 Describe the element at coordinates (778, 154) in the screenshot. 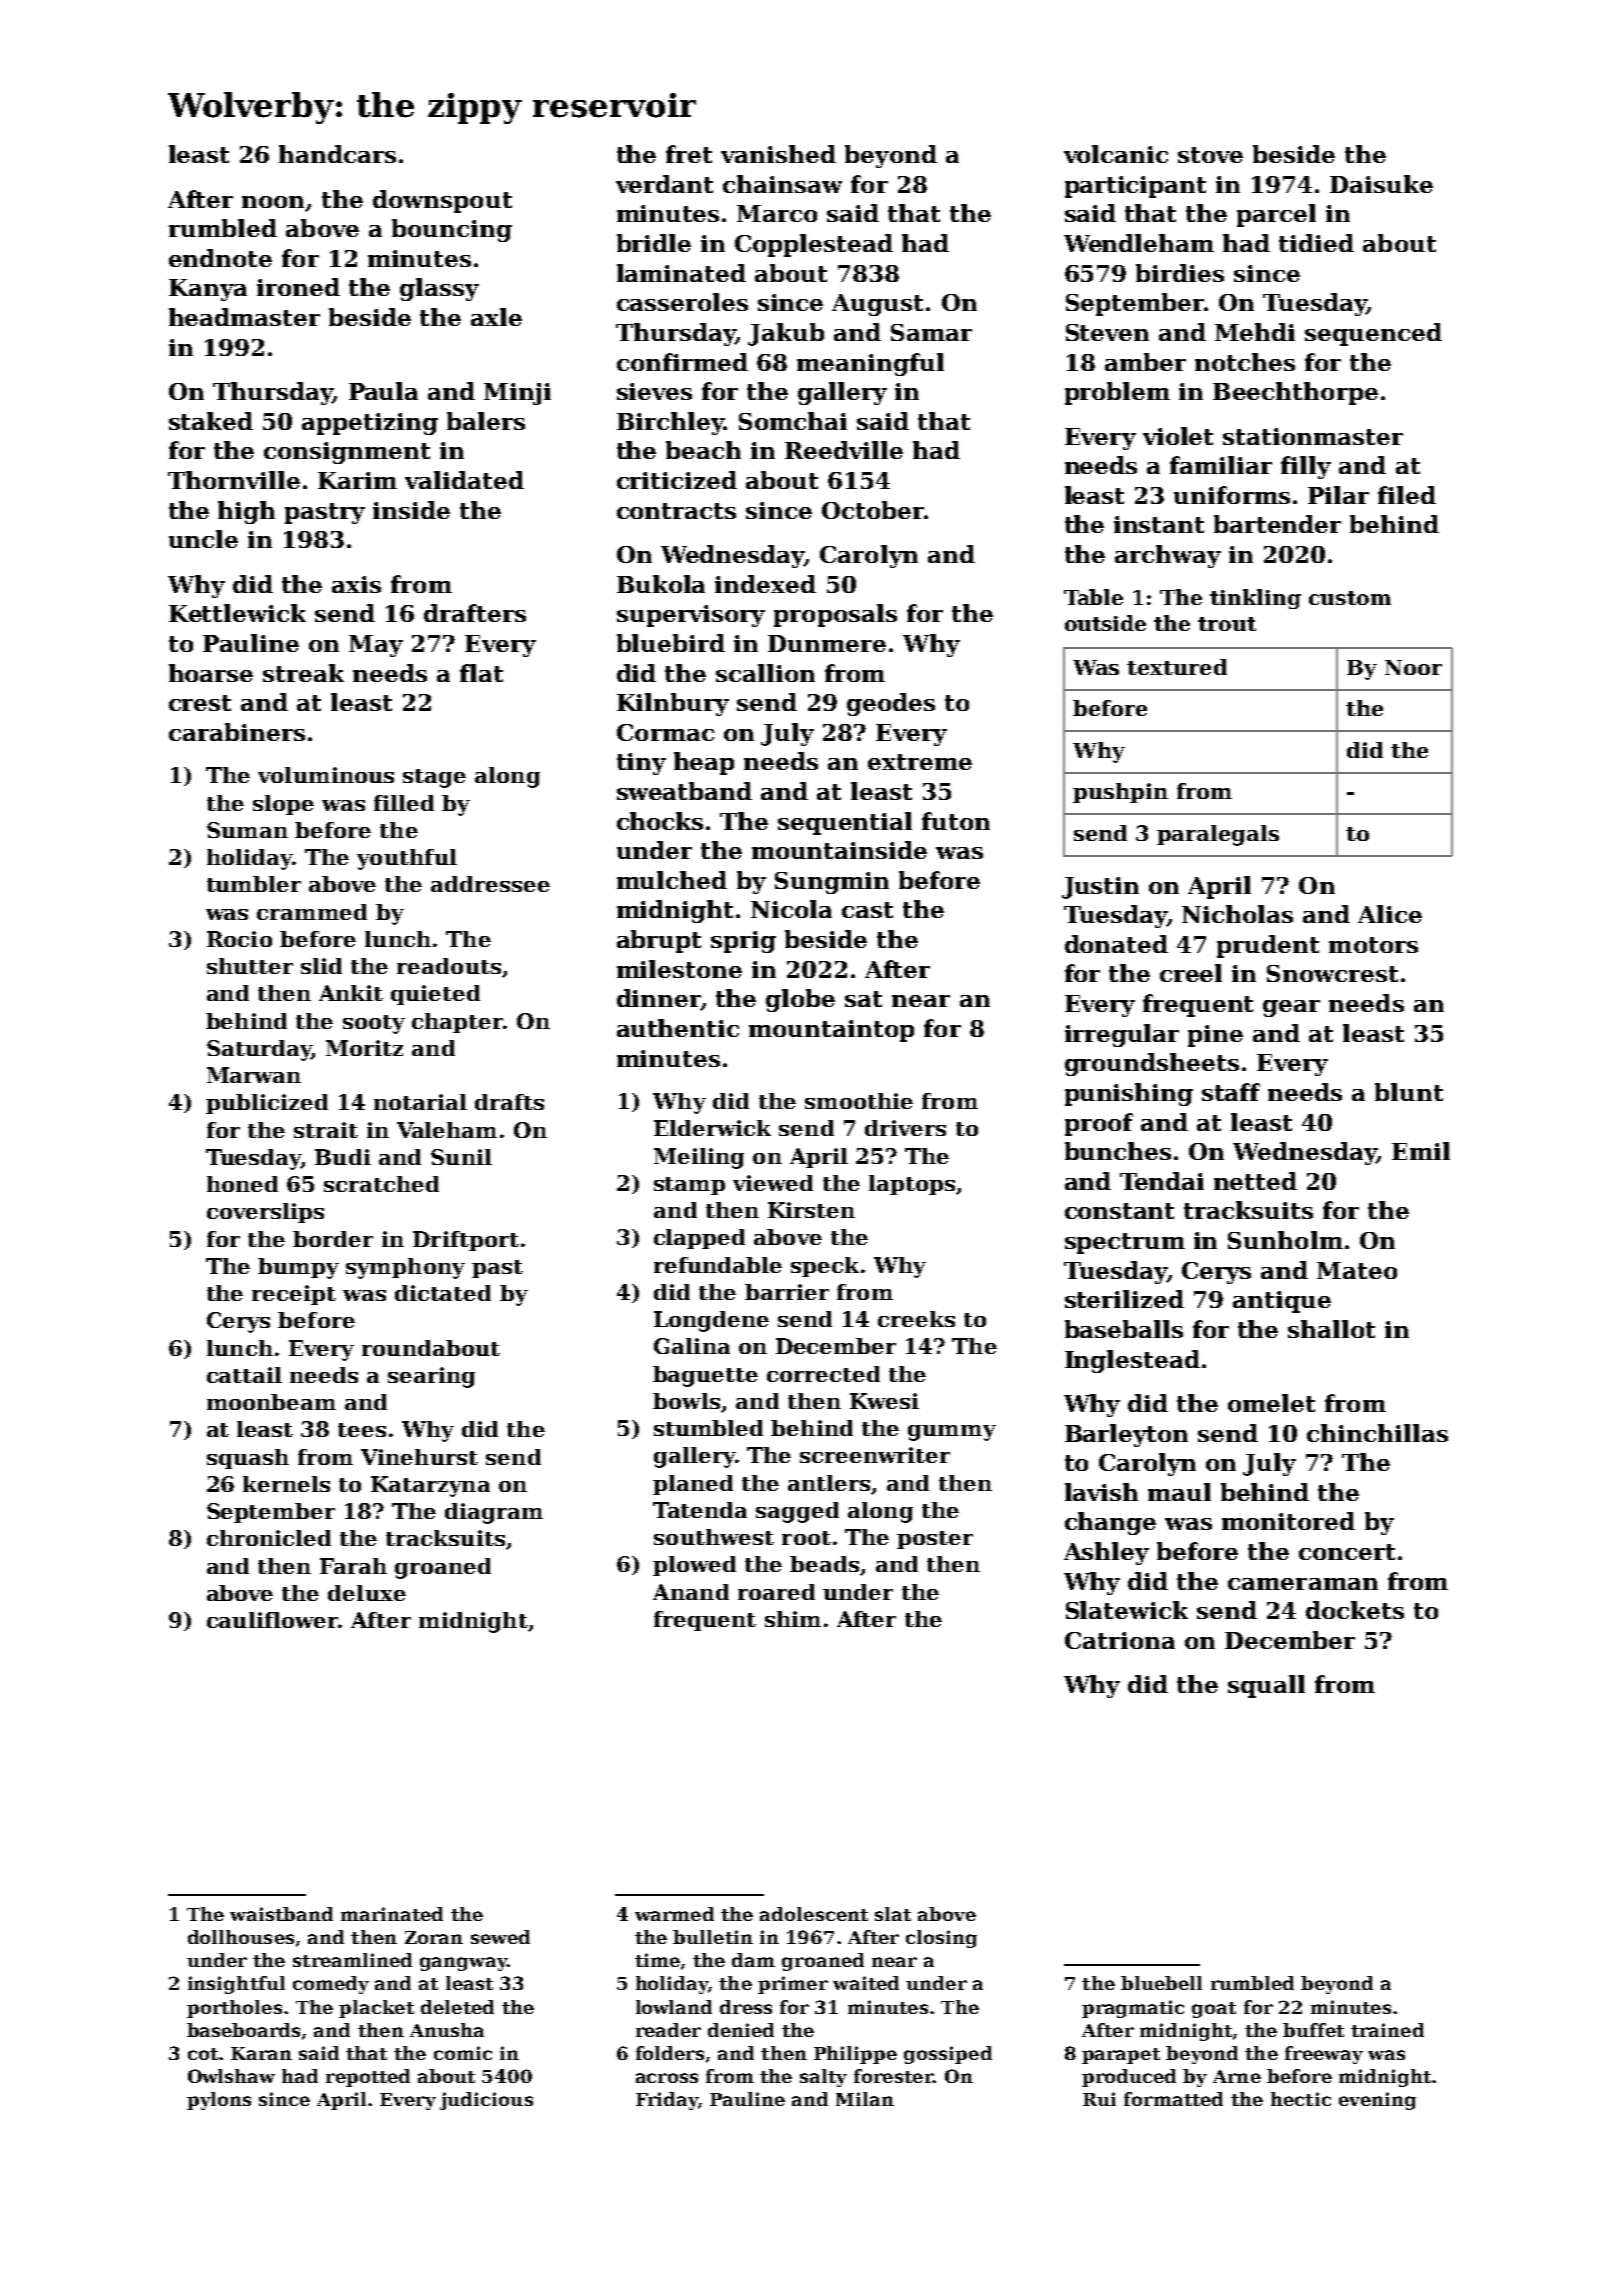

I see `vanished` at that location.
